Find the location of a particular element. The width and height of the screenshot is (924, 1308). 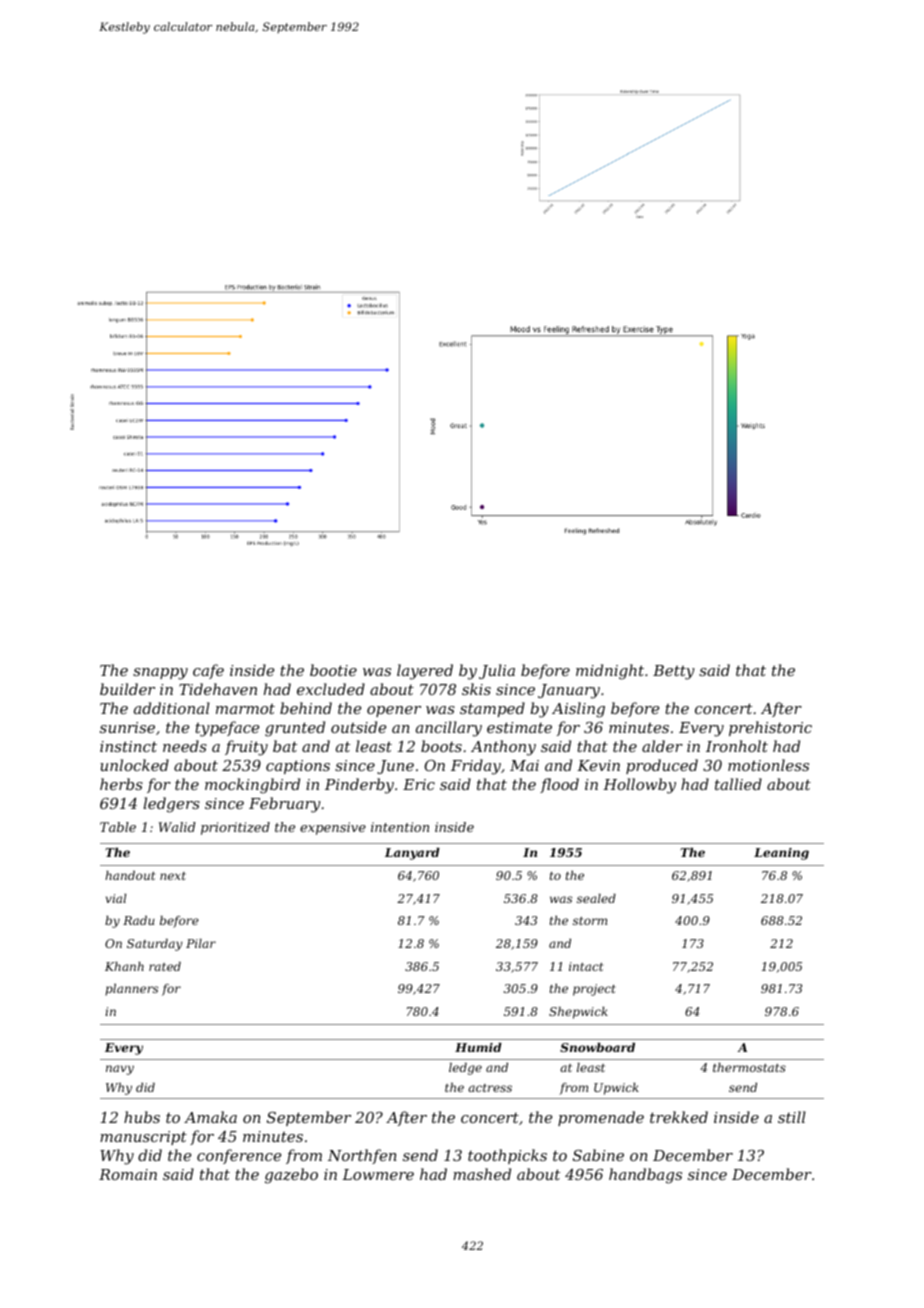

ancillary is located at coordinates (449, 729).
